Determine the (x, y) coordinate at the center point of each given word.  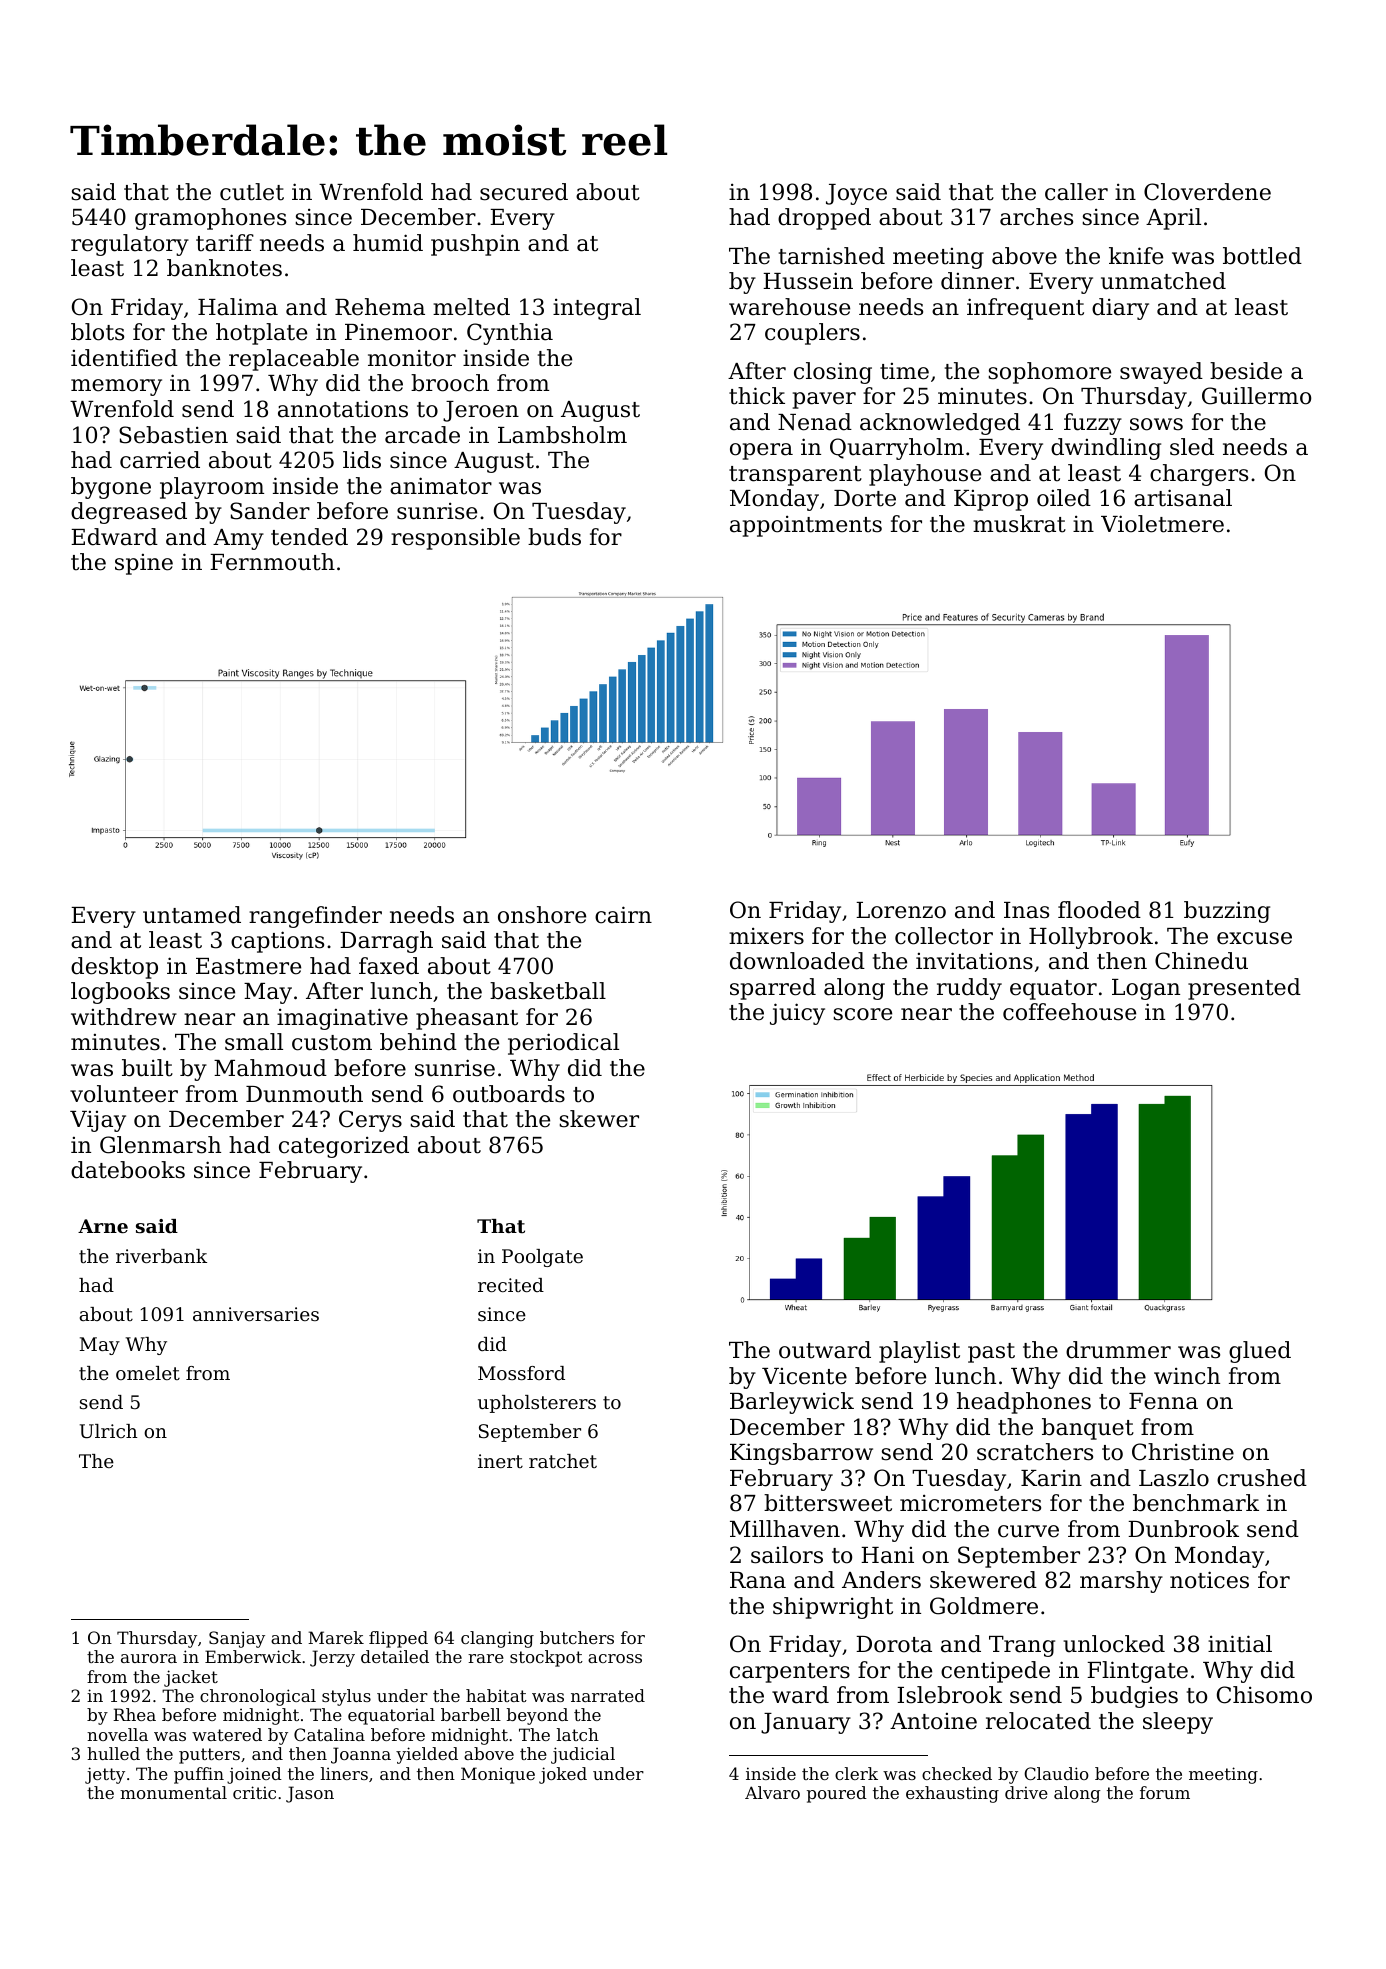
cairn (623, 915)
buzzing (1227, 912)
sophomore (1049, 373)
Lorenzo (901, 910)
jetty (105, 1775)
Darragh (386, 942)
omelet (148, 1373)
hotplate (261, 334)
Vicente (804, 1376)
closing (833, 373)
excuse (1254, 938)
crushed (1262, 1478)
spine (144, 564)
